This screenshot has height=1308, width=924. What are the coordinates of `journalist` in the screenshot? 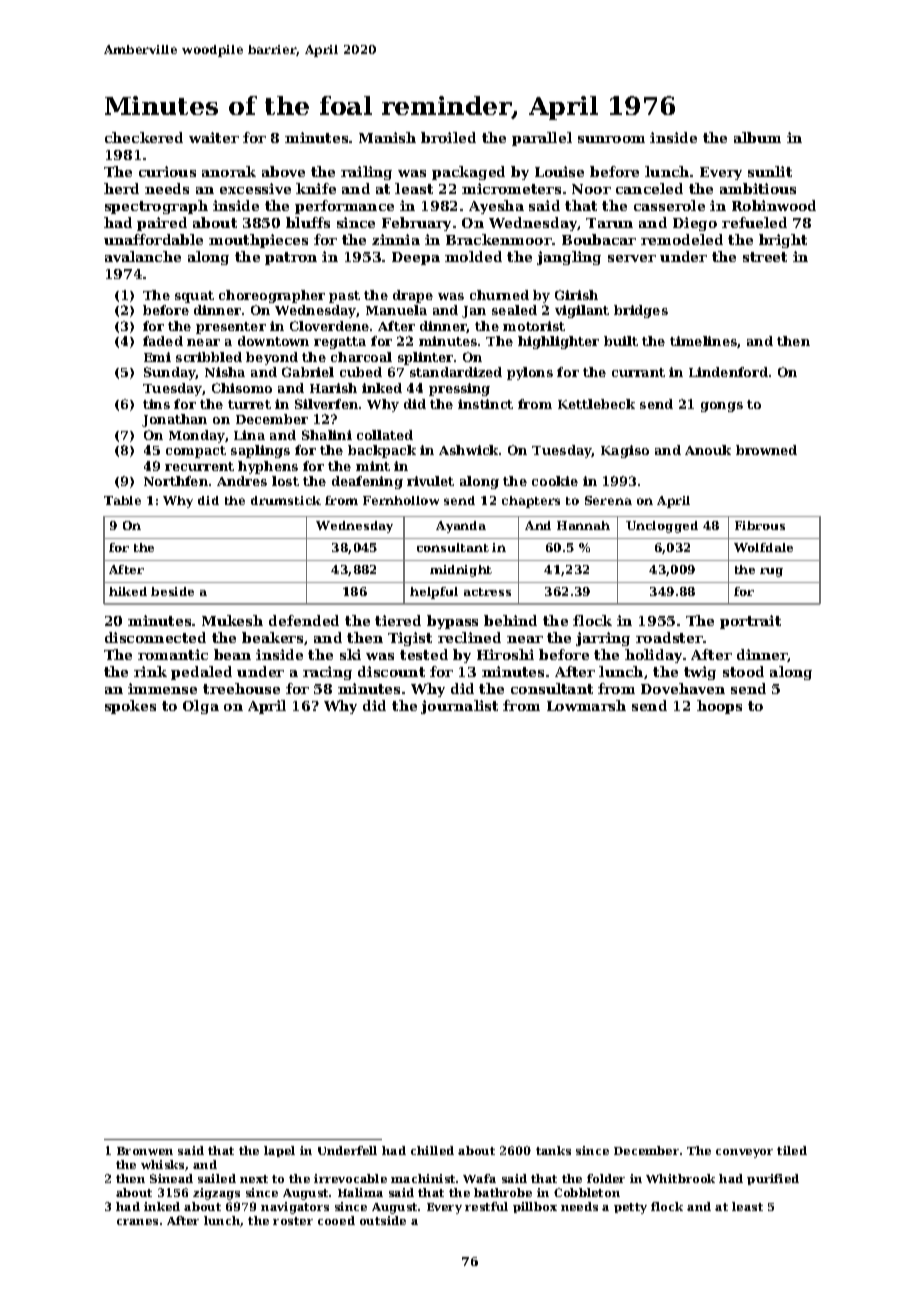 It's located at (459, 707).
